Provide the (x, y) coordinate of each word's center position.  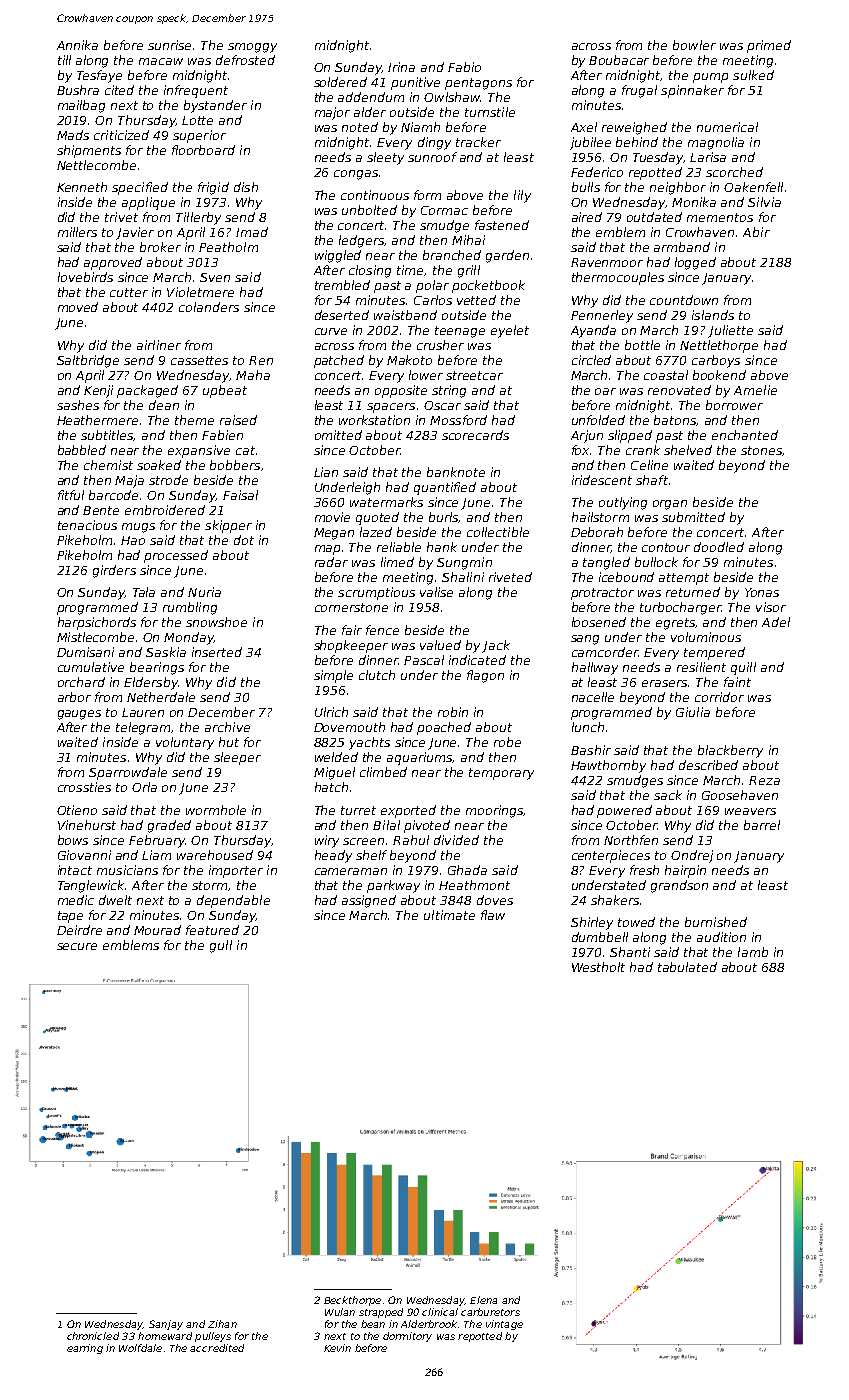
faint (737, 682)
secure (77, 946)
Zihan (222, 1324)
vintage (504, 1325)
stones (761, 450)
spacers (391, 408)
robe (507, 742)
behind (637, 142)
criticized (121, 135)
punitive (415, 83)
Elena (483, 1300)
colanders (209, 307)
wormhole (216, 810)
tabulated (687, 967)
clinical (440, 1312)
